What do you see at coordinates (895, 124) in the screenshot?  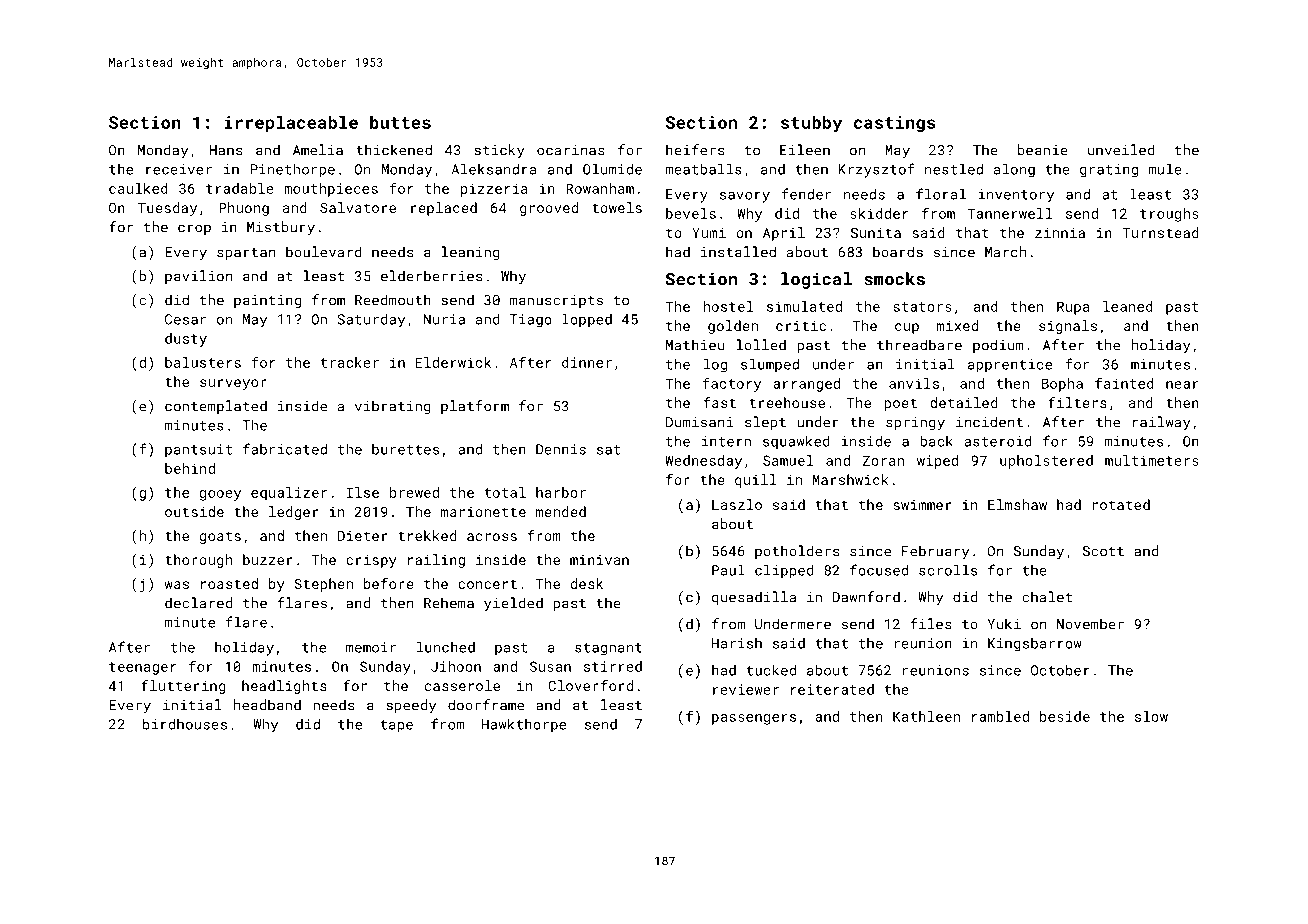 I see `castings` at bounding box center [895, 124].
